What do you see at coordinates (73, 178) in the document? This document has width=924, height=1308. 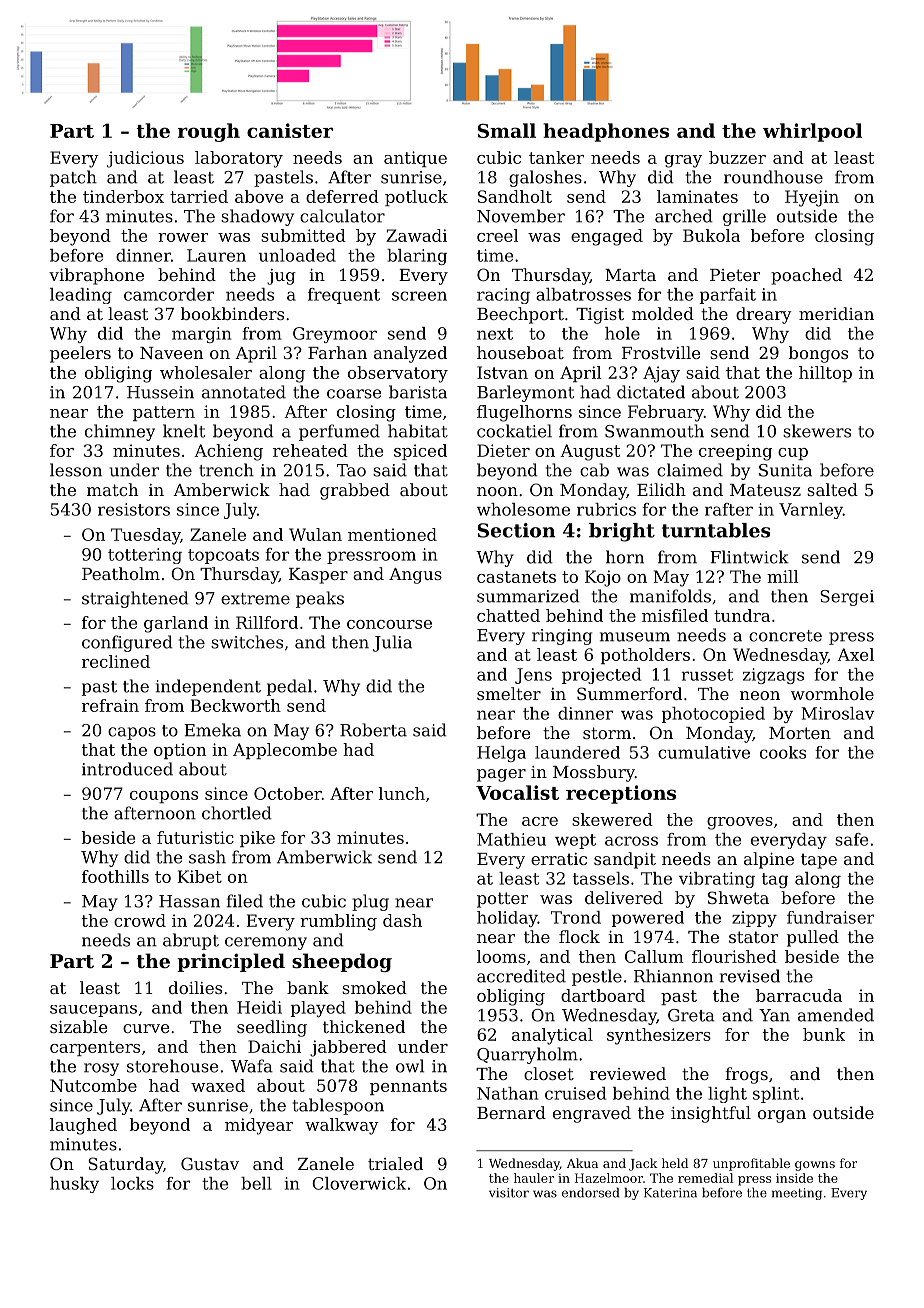 I see `patch` at bounding box center [73, 178].
